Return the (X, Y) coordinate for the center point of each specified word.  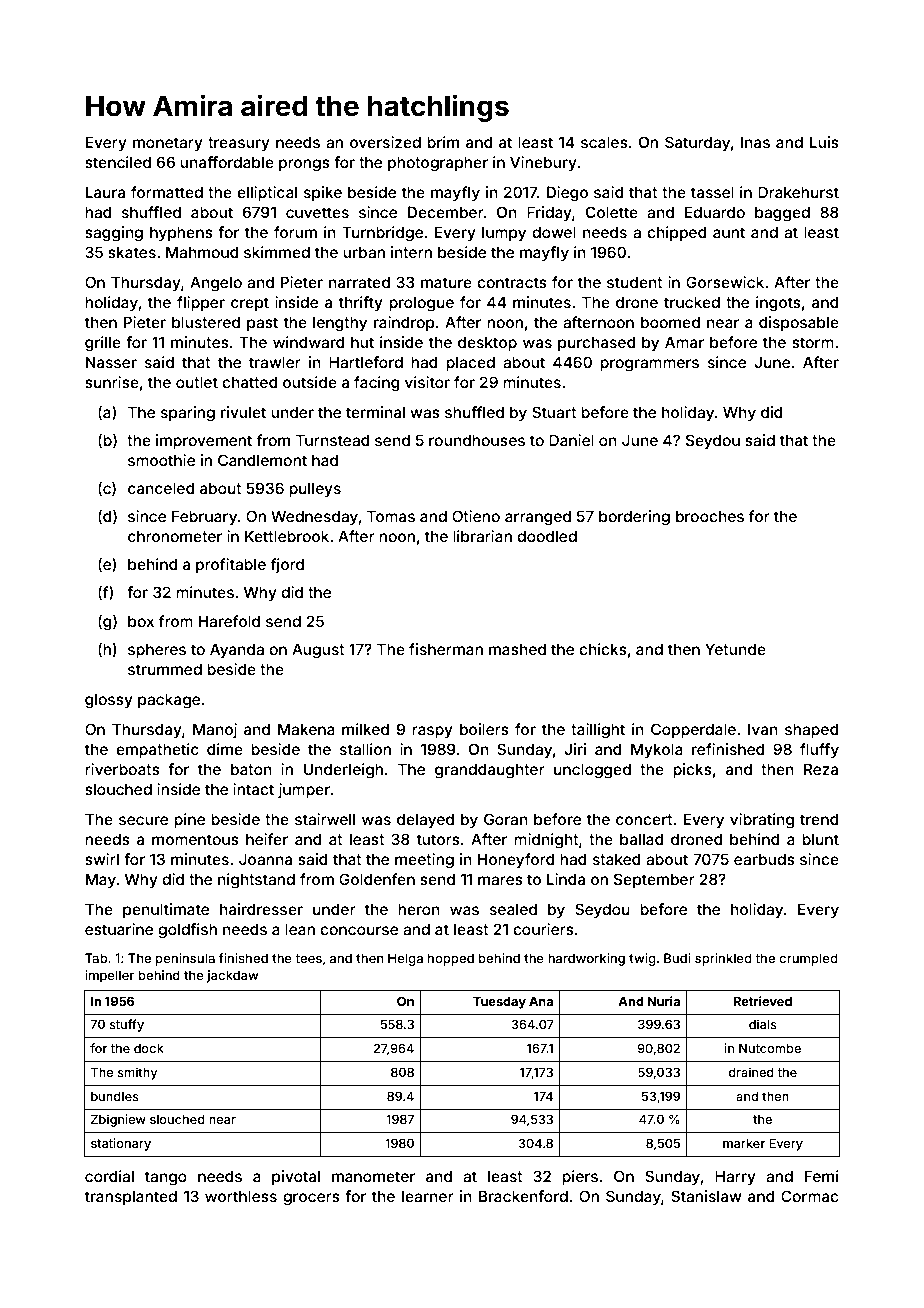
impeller (109, 976)
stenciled (118, 162)
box (141, 621)
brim (443, 142)
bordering (634, 518)
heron (419, 909)
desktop (487, 343)
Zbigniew (118, 1120)
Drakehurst (798, 192)
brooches (710, 516)
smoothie (161, 460)
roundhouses (477, 440)
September (654, 880)
